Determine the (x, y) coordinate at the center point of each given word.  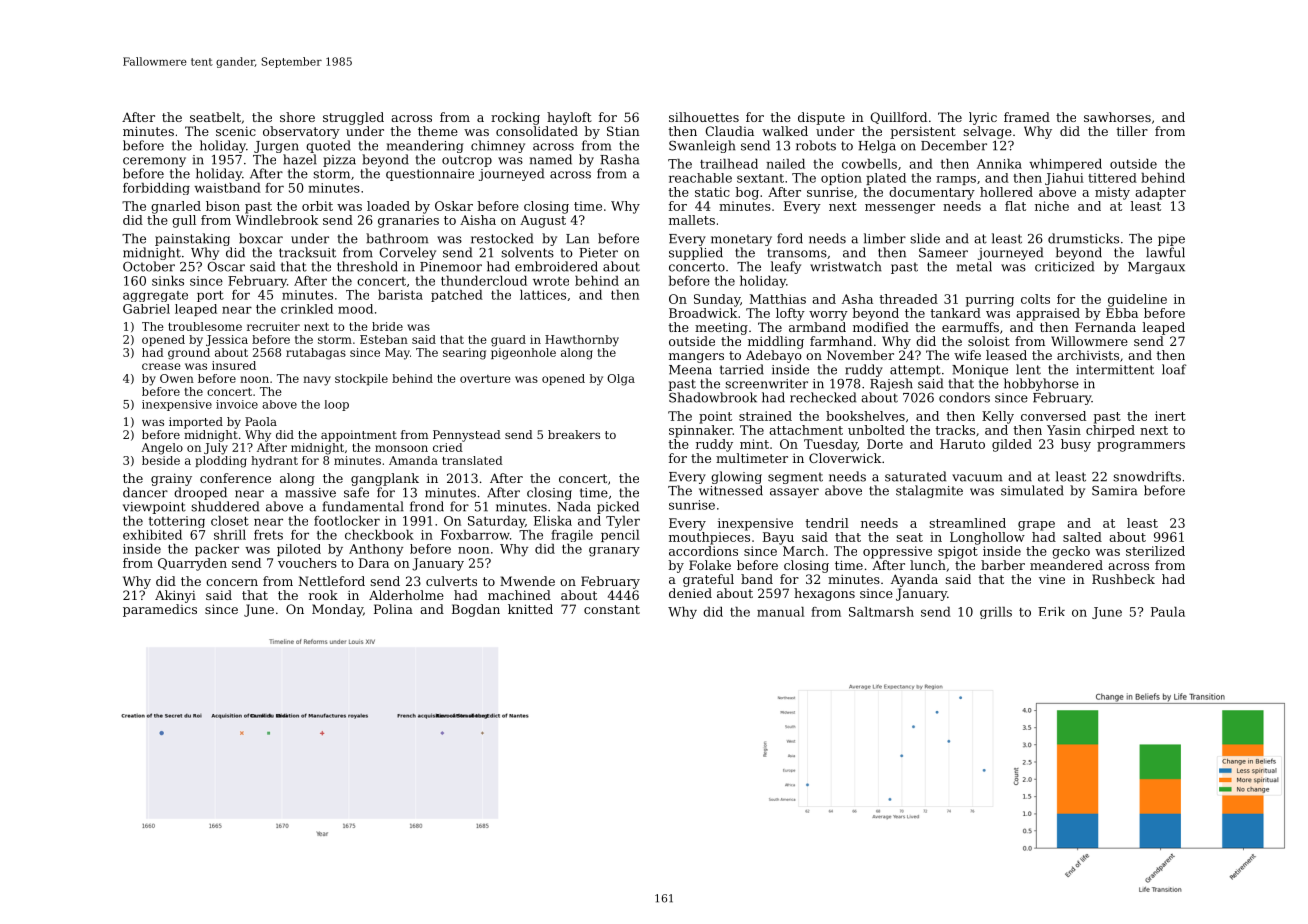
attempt (915, 371)
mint (754, 444)
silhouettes (704, 117)
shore (297, 117)
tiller (1132, 131)
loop (336, 405)
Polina (393, 609)
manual (780, 612)
